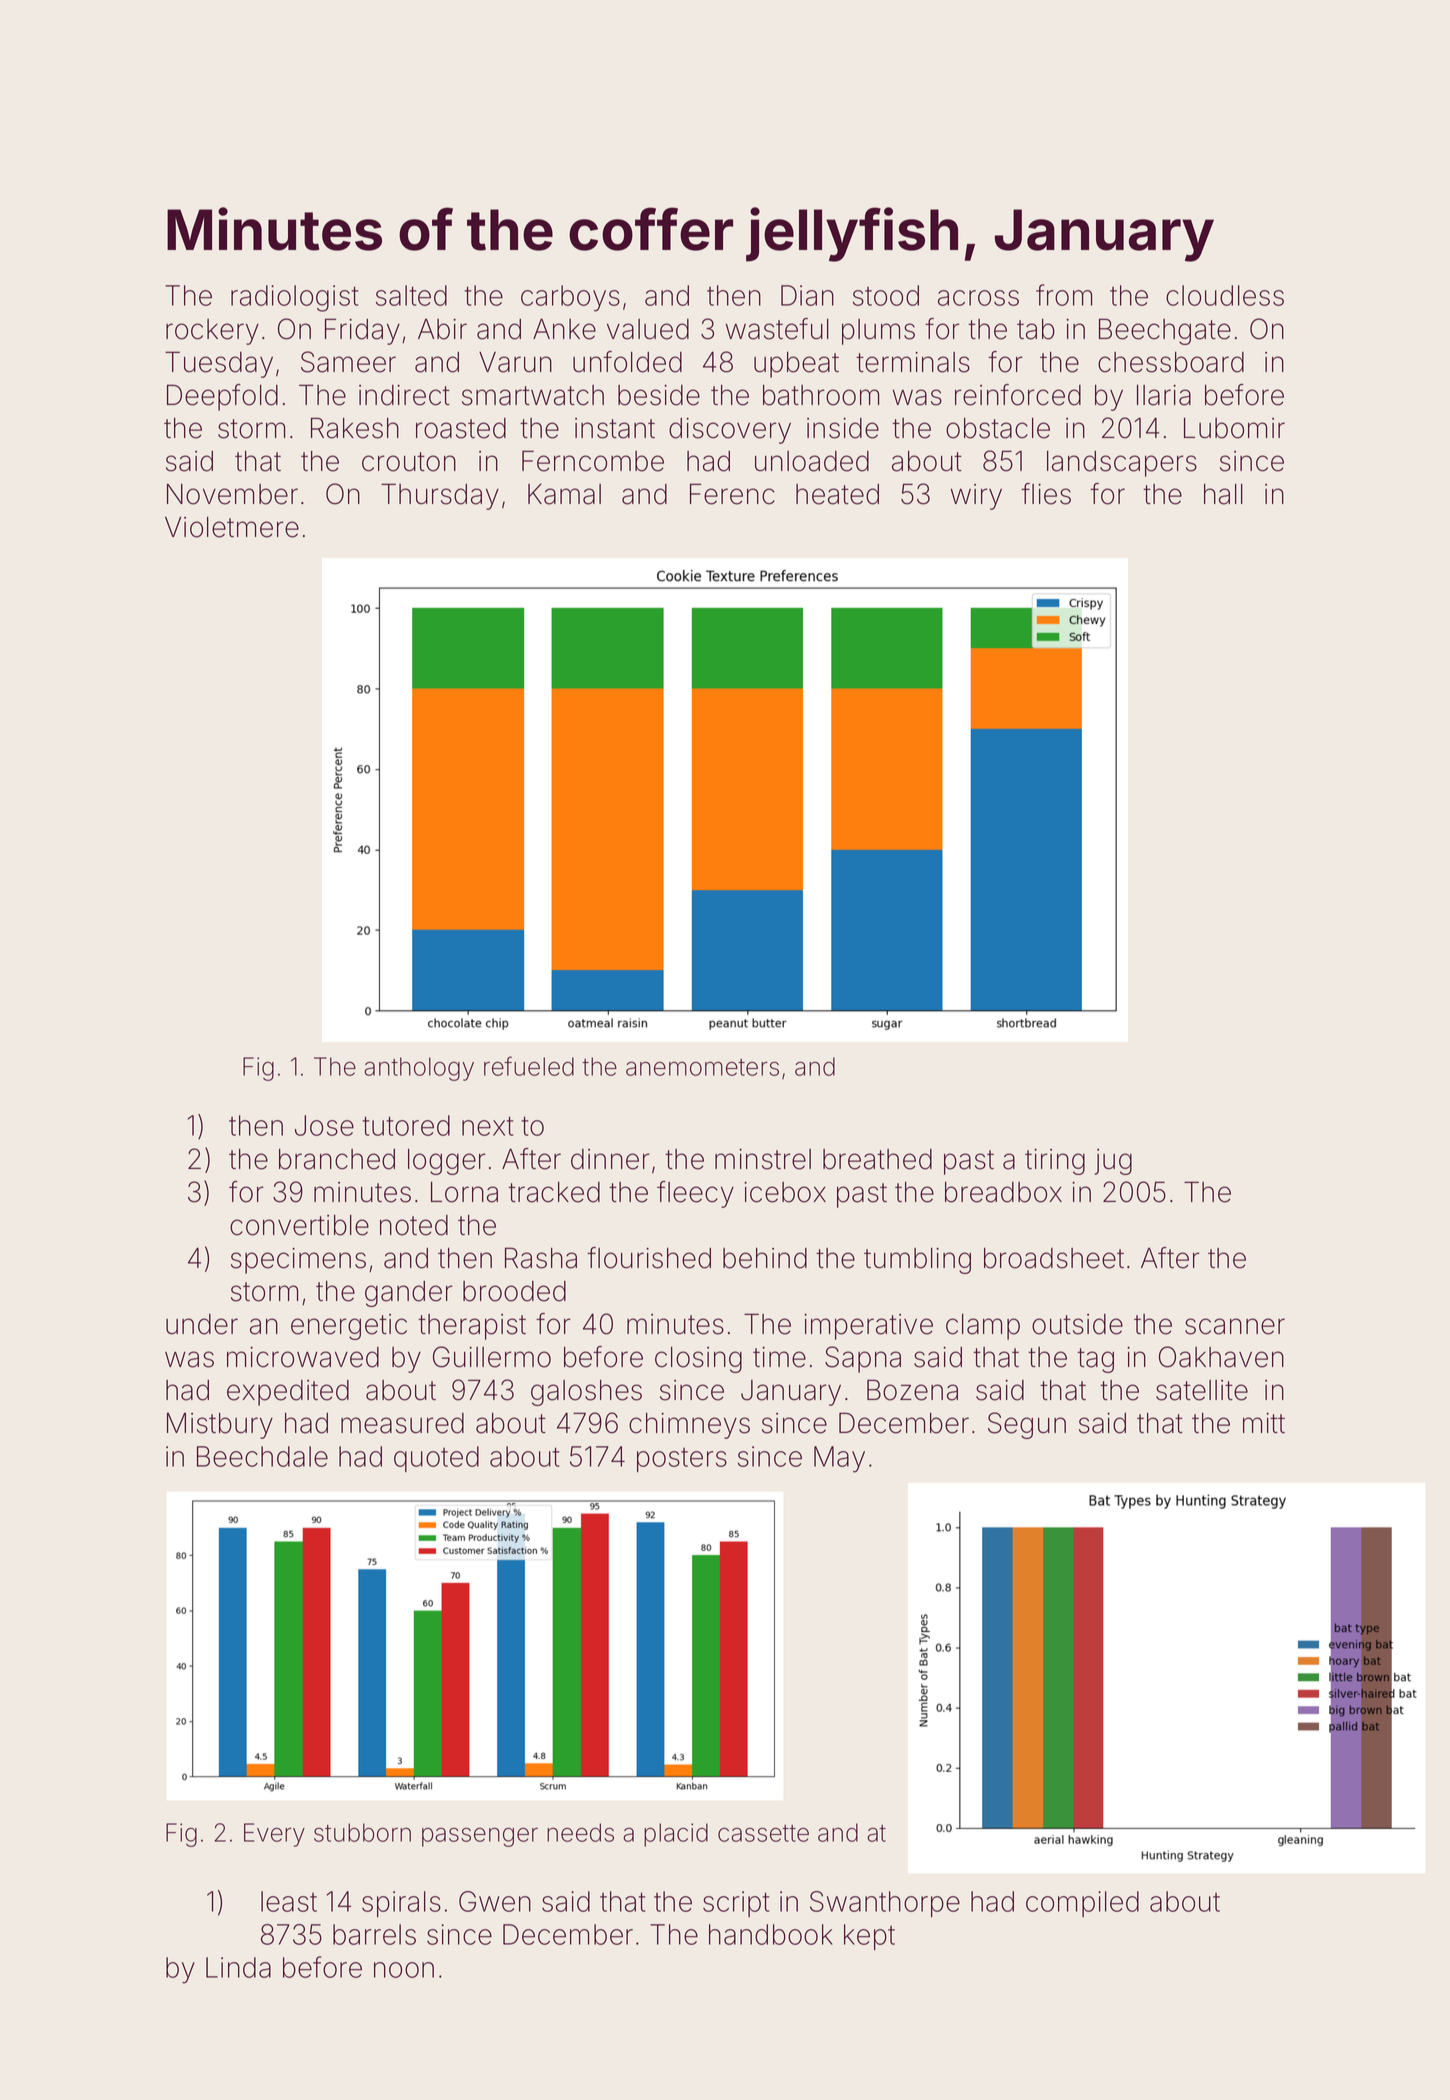  Describe the element at coordinates (976, 497) in the document. I see `wiry` at that location.
